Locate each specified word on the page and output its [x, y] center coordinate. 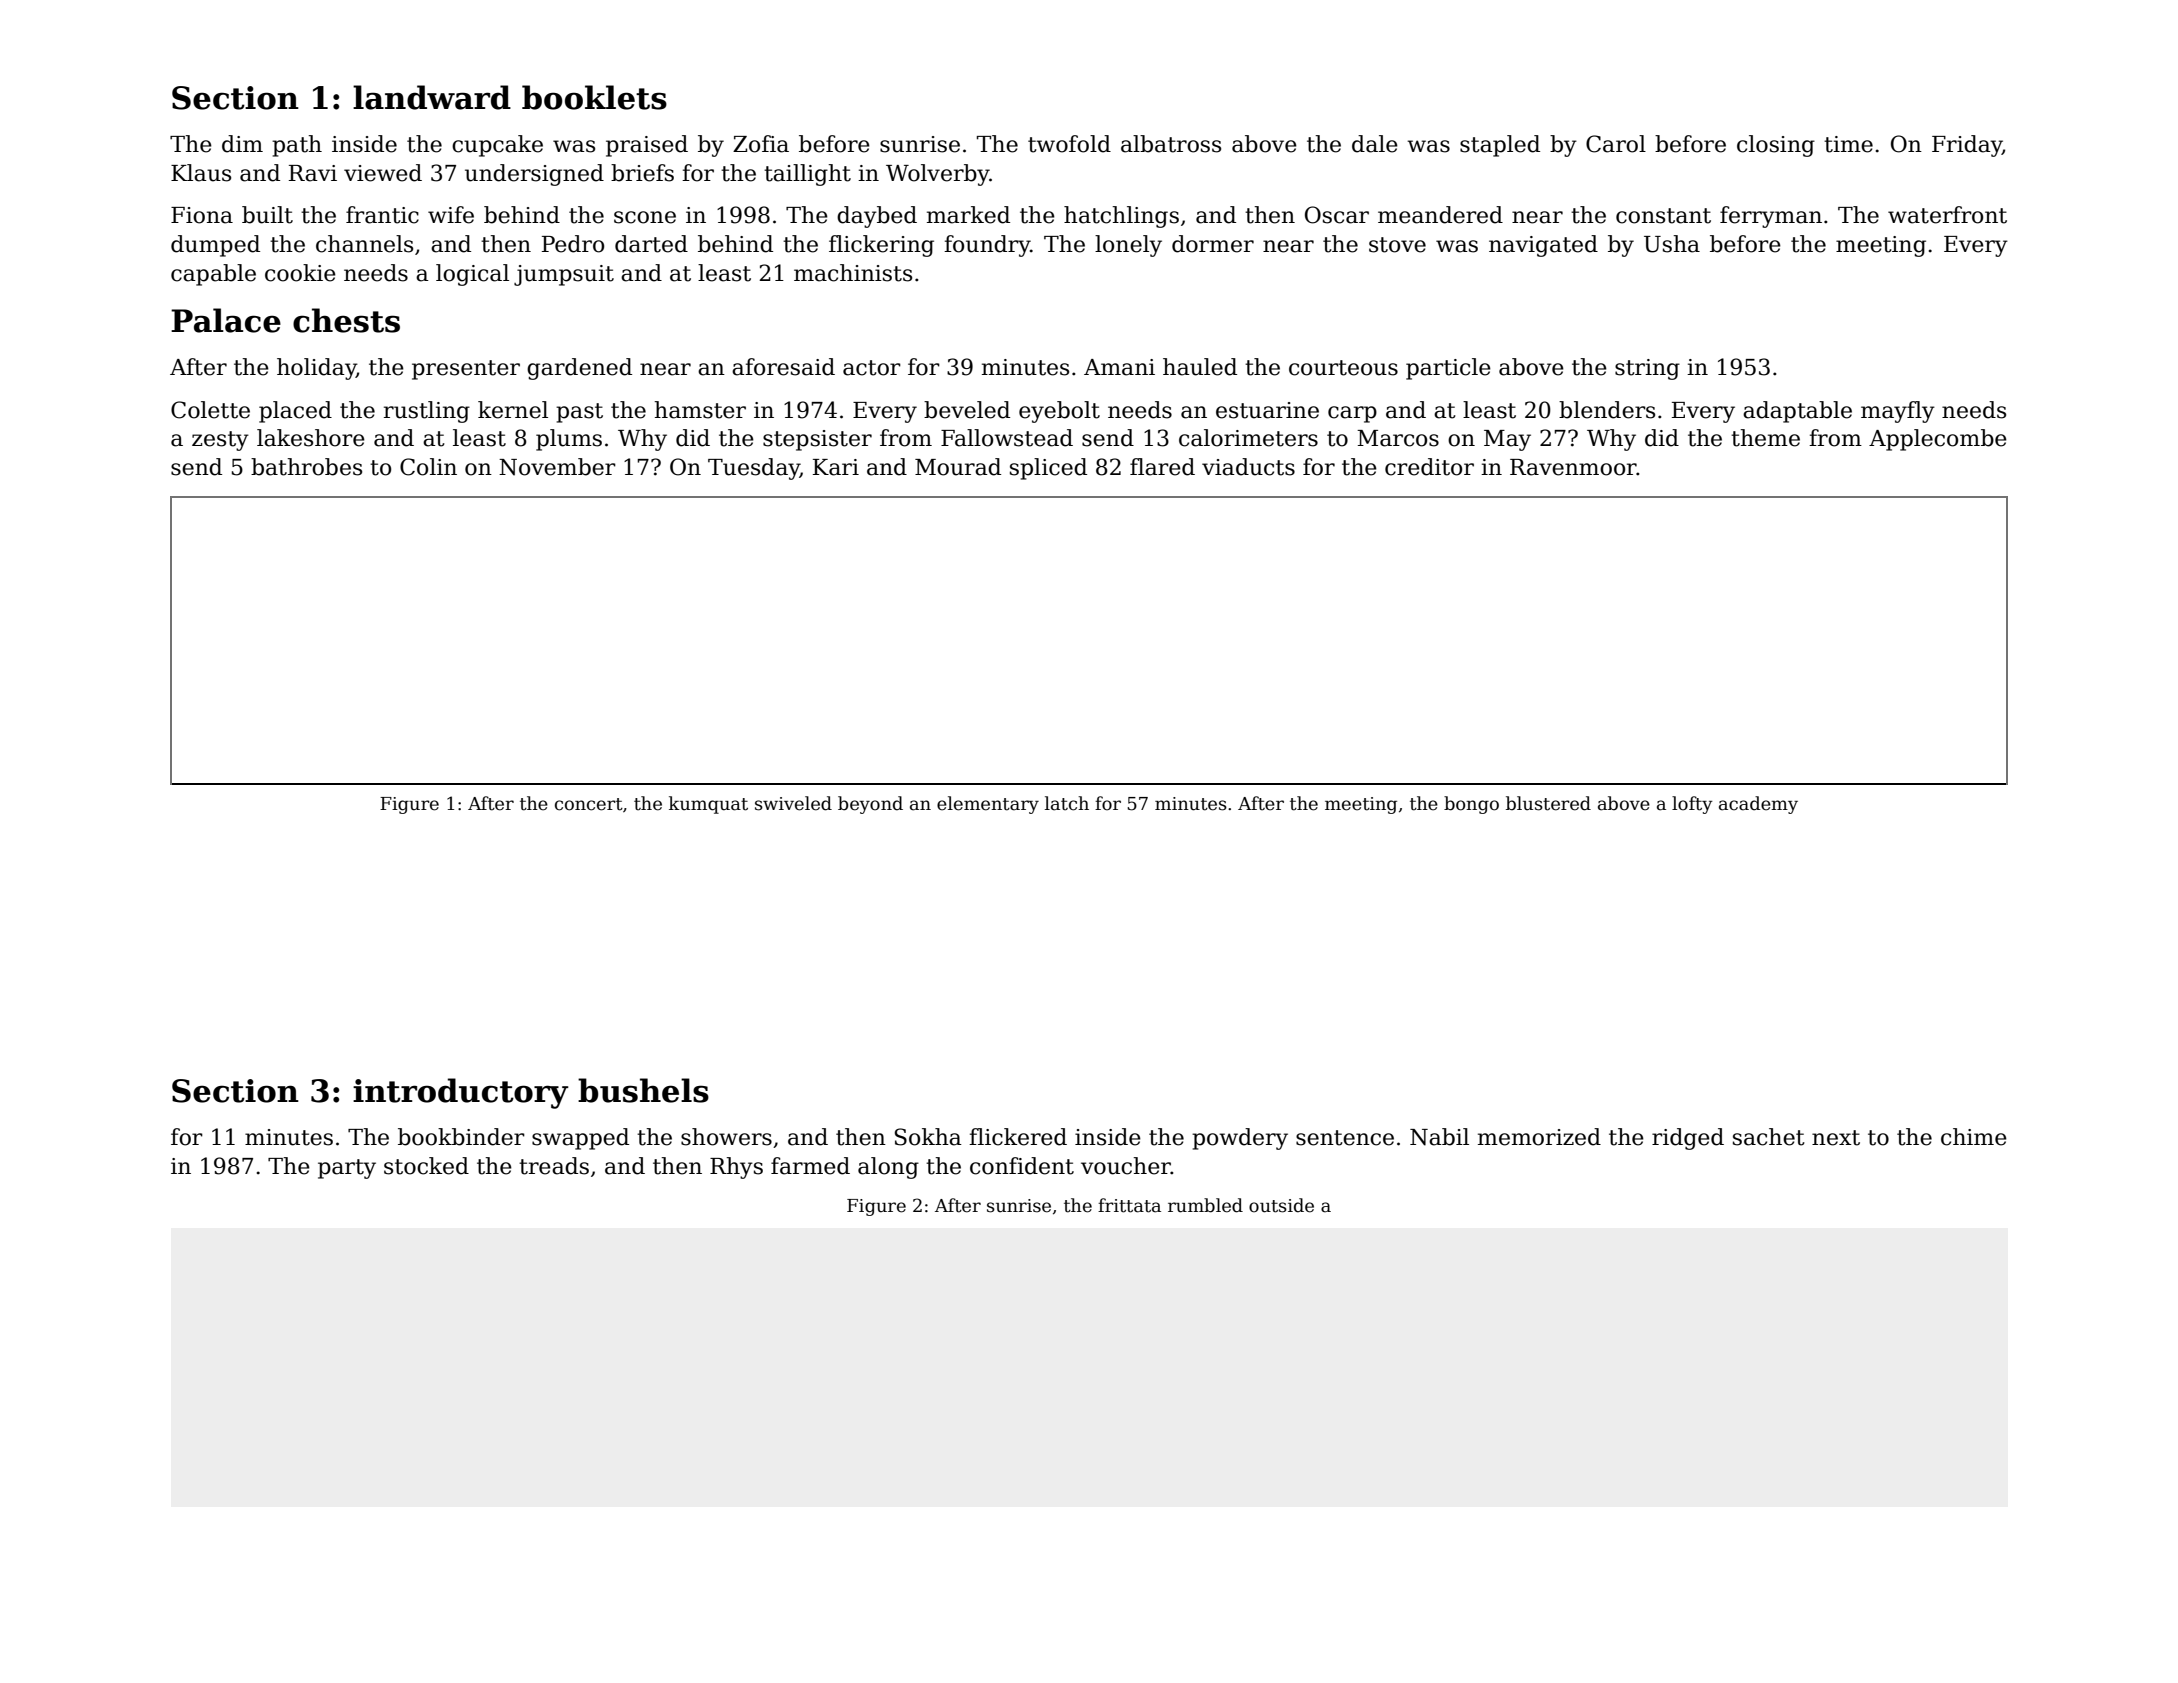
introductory [461, 1093]
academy [1758, 805]
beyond [870, 805]
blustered [1548, 803]
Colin [428, 467]
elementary [988, 805]
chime [1974, 1137]
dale [1375, 144]
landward [432, 97]
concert [589, 804]
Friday [1967, 146]
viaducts [1248, 467]
